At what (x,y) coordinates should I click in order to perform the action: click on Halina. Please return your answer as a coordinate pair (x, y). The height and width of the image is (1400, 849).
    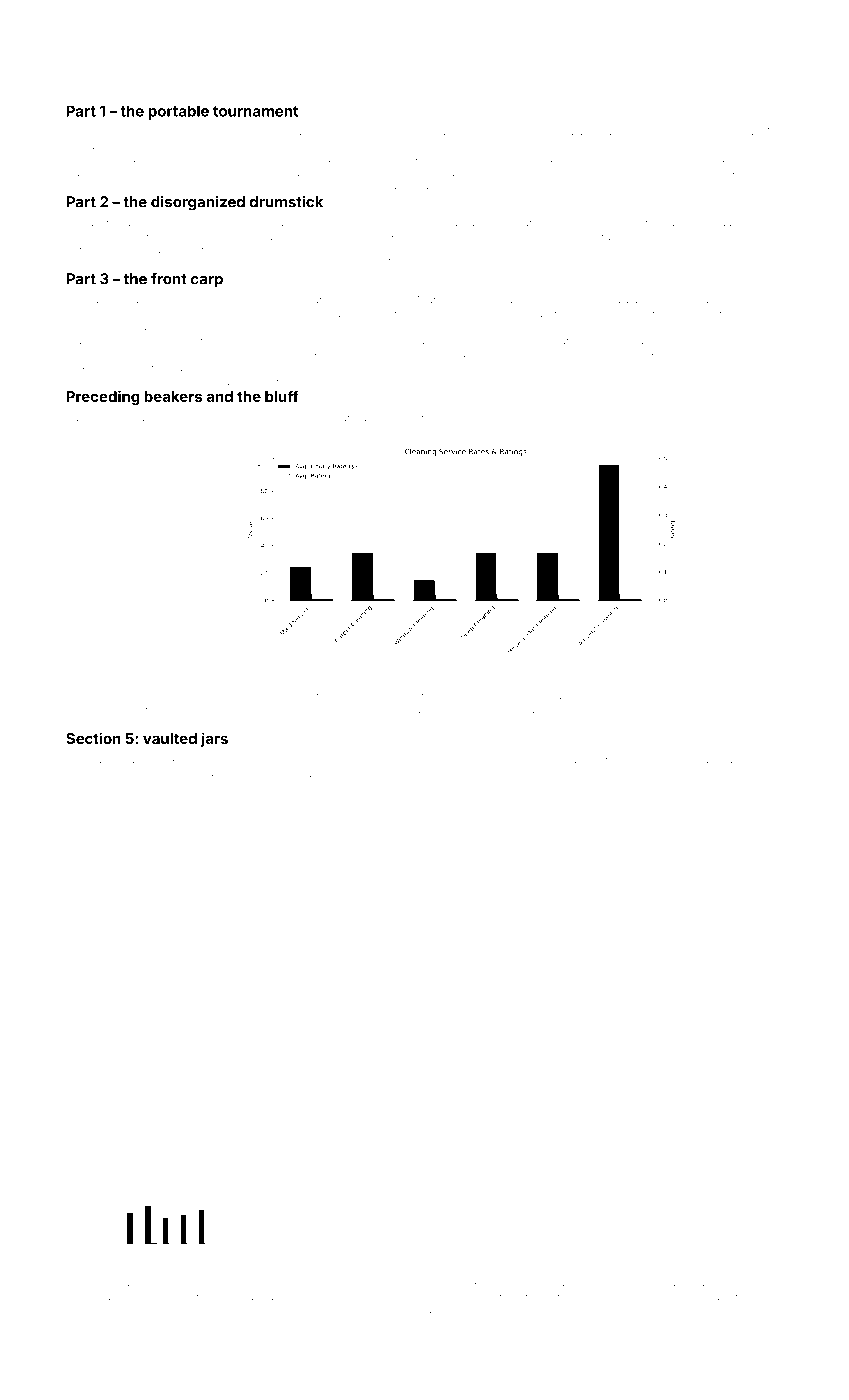
    Looking at the image, I should click on (98, 773).
